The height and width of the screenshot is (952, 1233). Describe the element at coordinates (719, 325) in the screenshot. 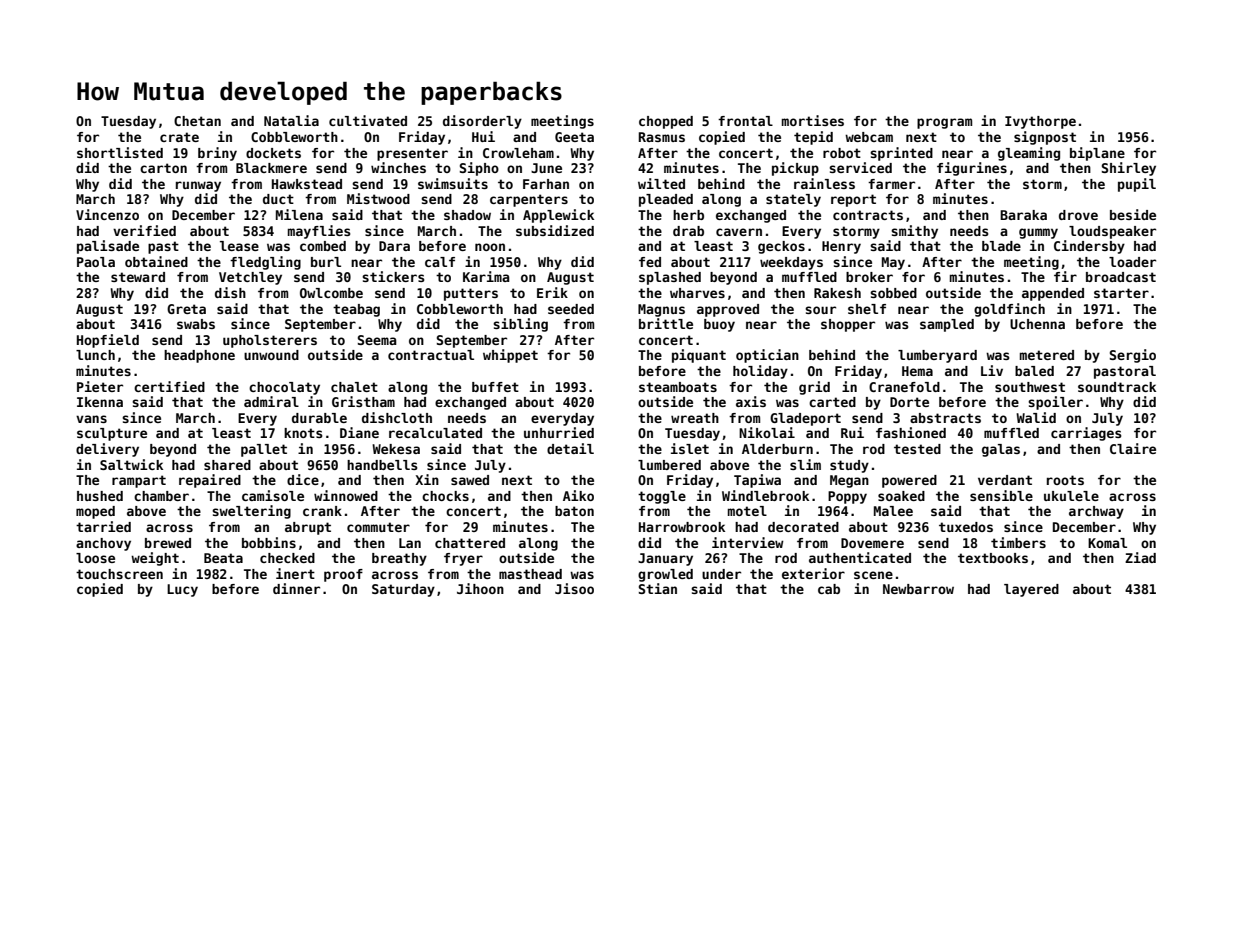

I see `buoy` at that location.
